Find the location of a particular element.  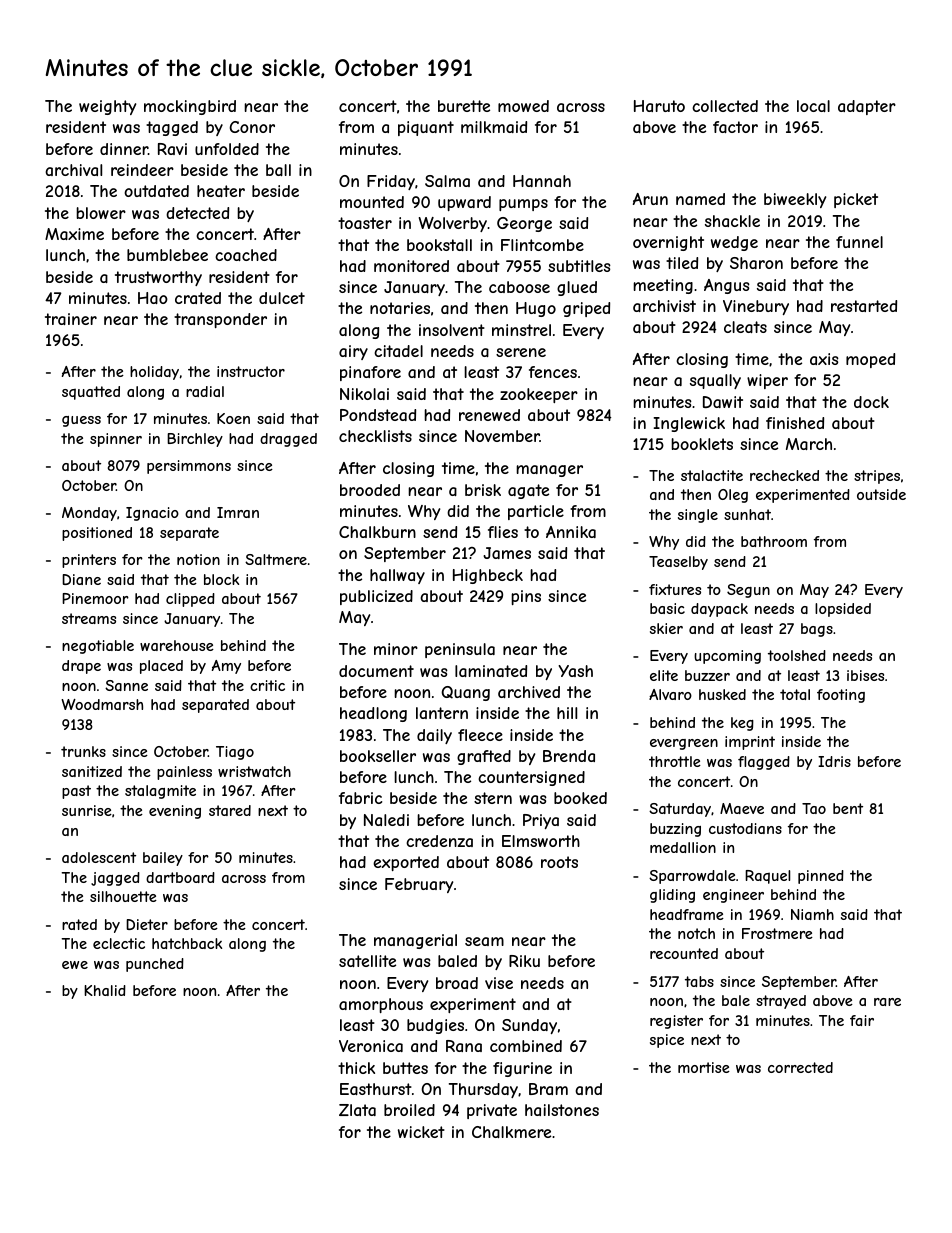

Haruto is located at coordinates (659, 106).
